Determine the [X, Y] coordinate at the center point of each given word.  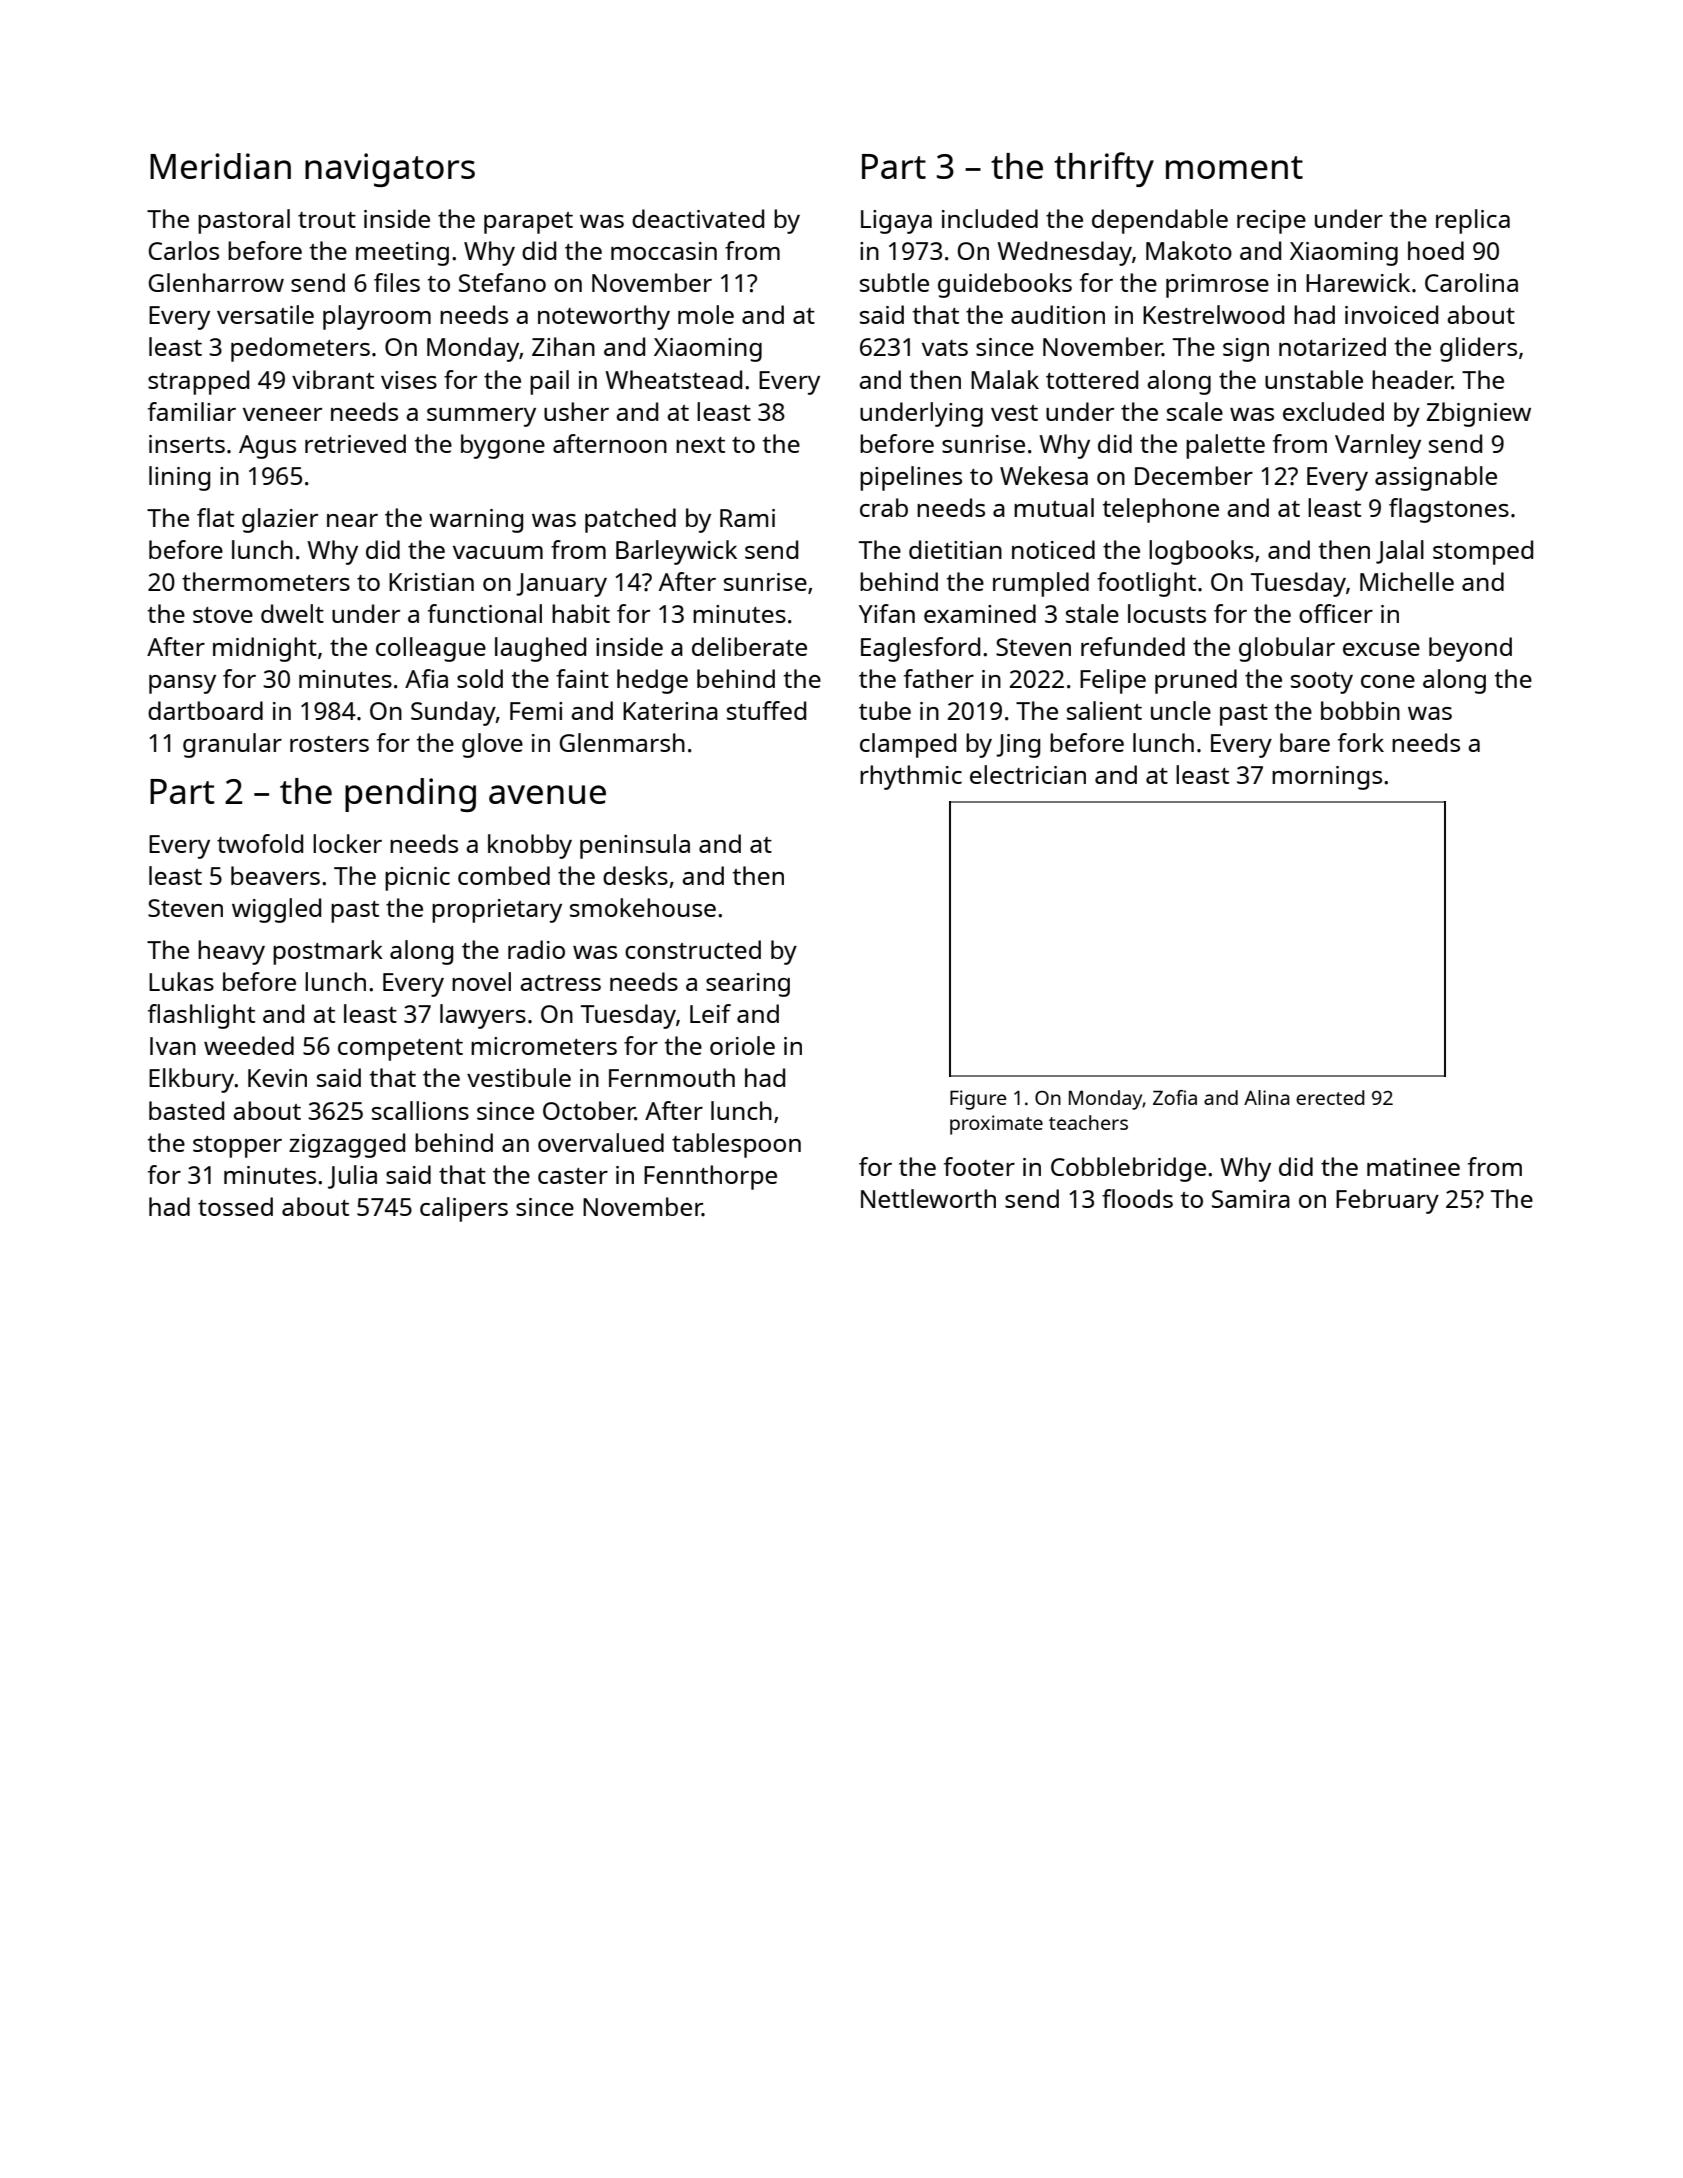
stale [1092, 613]
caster [573, 1176]
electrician [1028, 774]
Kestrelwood [1213, 314]
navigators [390, 170]
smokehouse [643, 907]
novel [481, 981]
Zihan [563, 346]
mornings [1327, 778]
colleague [431, 649]
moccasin [664, 251]
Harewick [1358, 282]
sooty [1322, 683]
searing [748, 985]
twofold [260, 843]
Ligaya [896, 222]
